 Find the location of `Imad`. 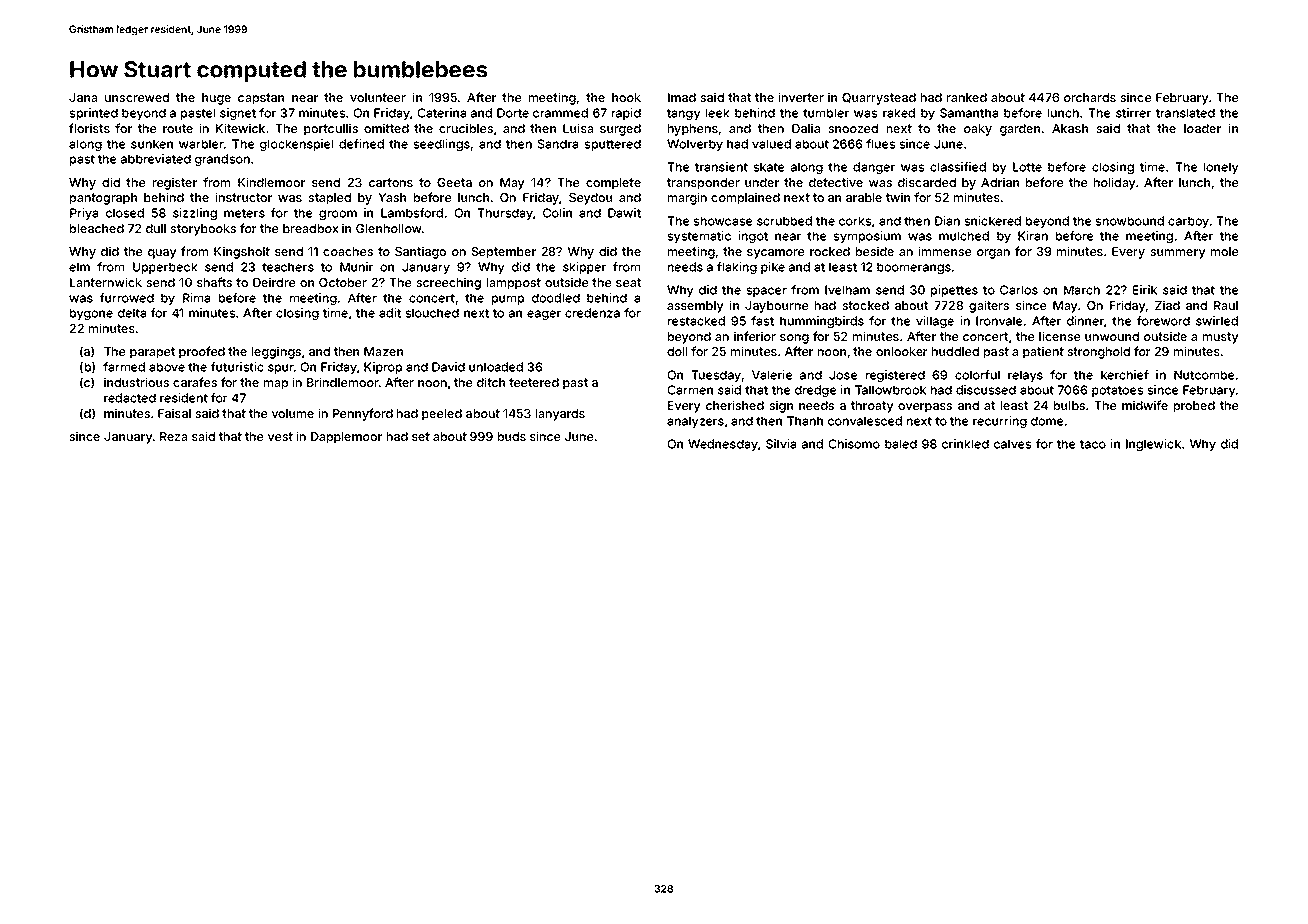

Imad is located at coordinates (682, 97).
